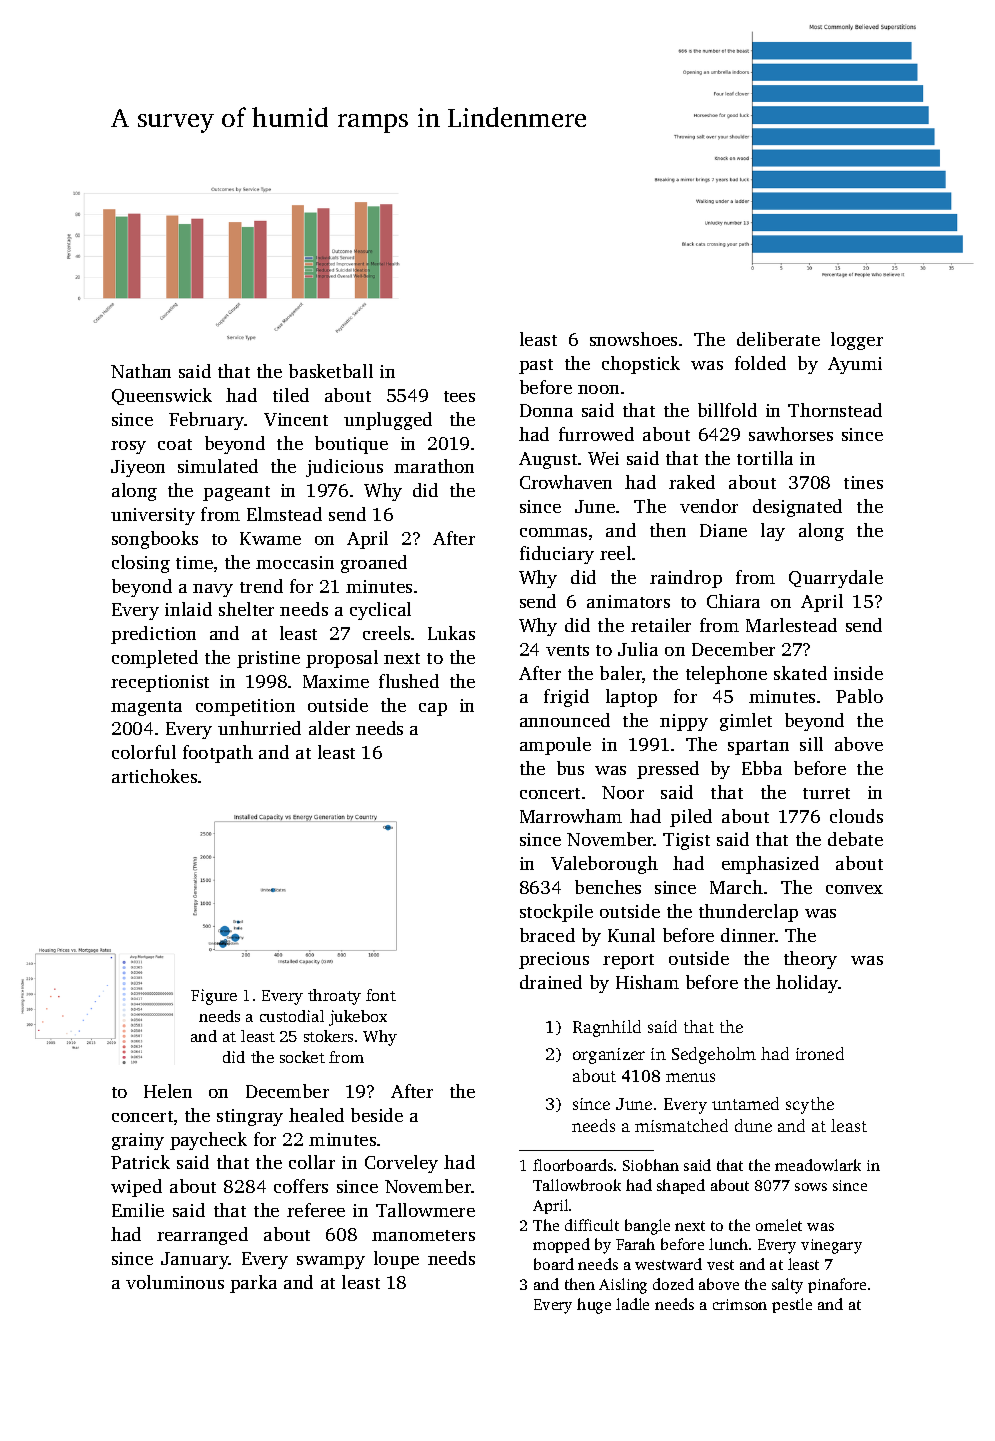 The height and width of the screenshot is (1441, 995). What do you see at coordinates (331, 371) in the screenshot?
I see `basketball` at bounding box center [331, 371].
